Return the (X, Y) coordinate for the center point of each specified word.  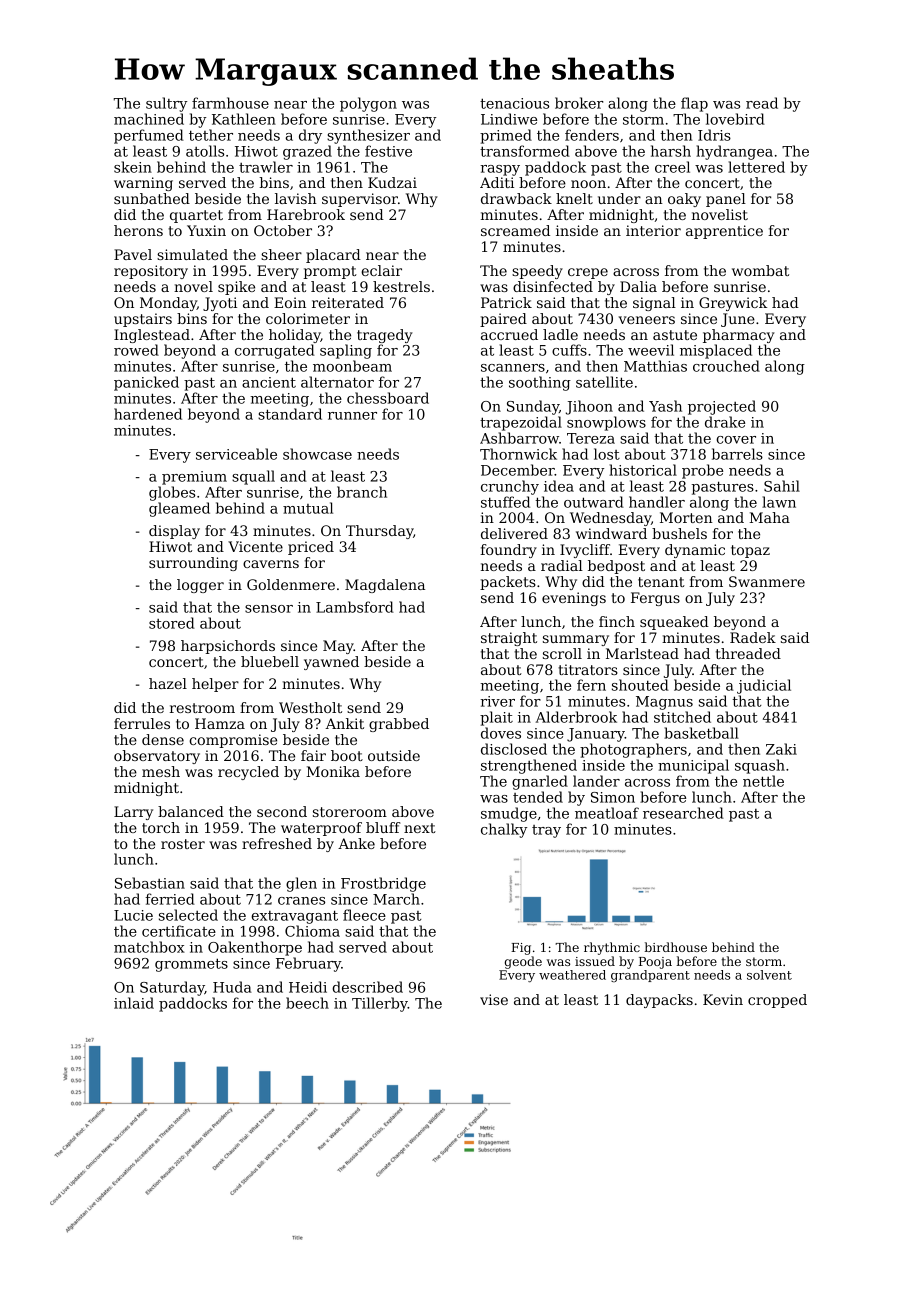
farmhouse (230, 103)
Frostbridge (383, 884)
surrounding (193, 564)
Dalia (638, 286)
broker (579, 103)
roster (183, 844)
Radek (753, 637)
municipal (693, 766)
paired (503, 320)
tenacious (514, 103)
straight (509, 639)
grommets (191, 965)
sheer (281, 254)
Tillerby (380, 1004)
